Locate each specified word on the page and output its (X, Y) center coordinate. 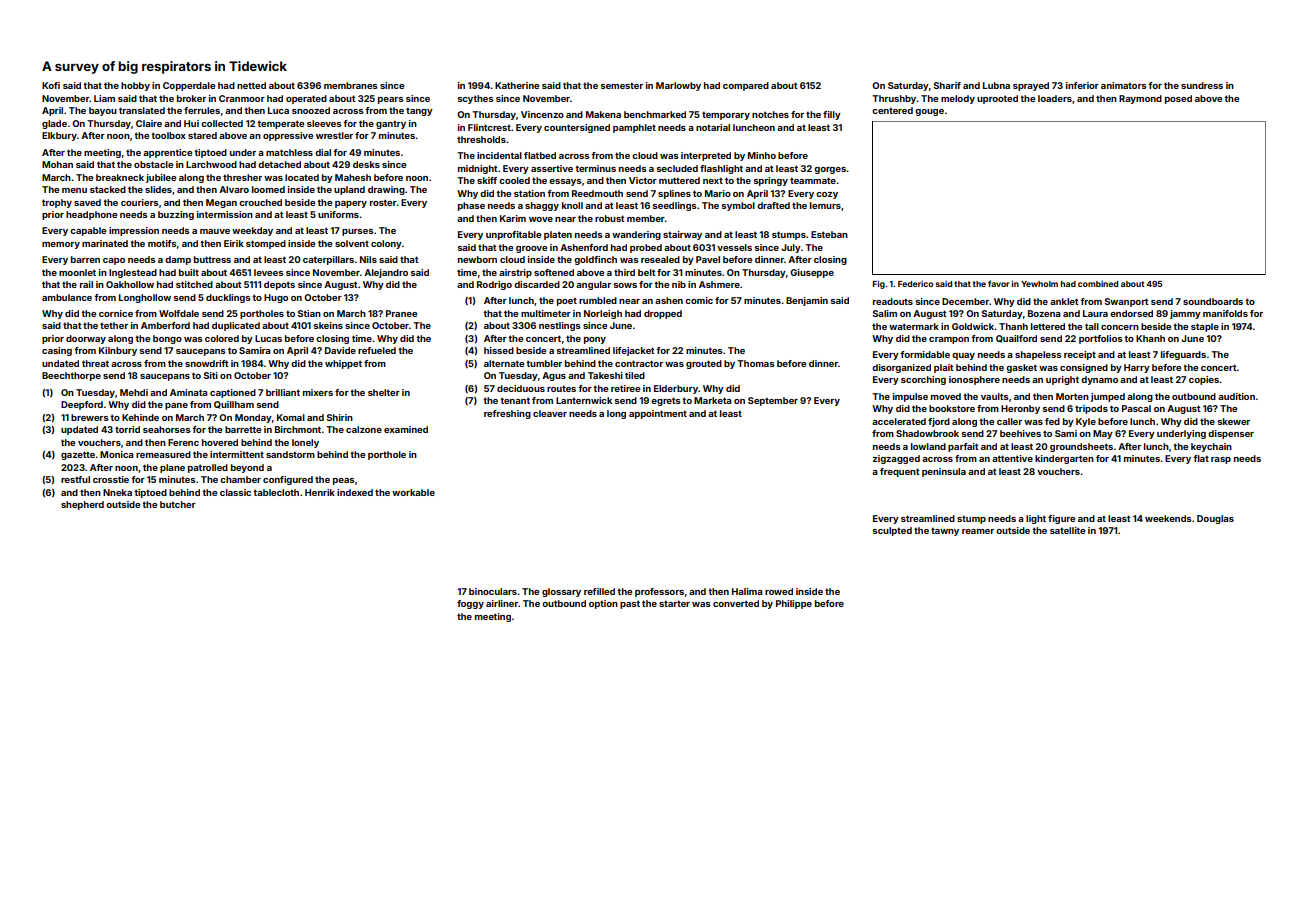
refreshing (507, 414)
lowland (928, 446)
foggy (470, 604)
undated (60, 363)
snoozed (311, 110)
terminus (595, 168)
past (630, 604)
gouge (929, 112)
